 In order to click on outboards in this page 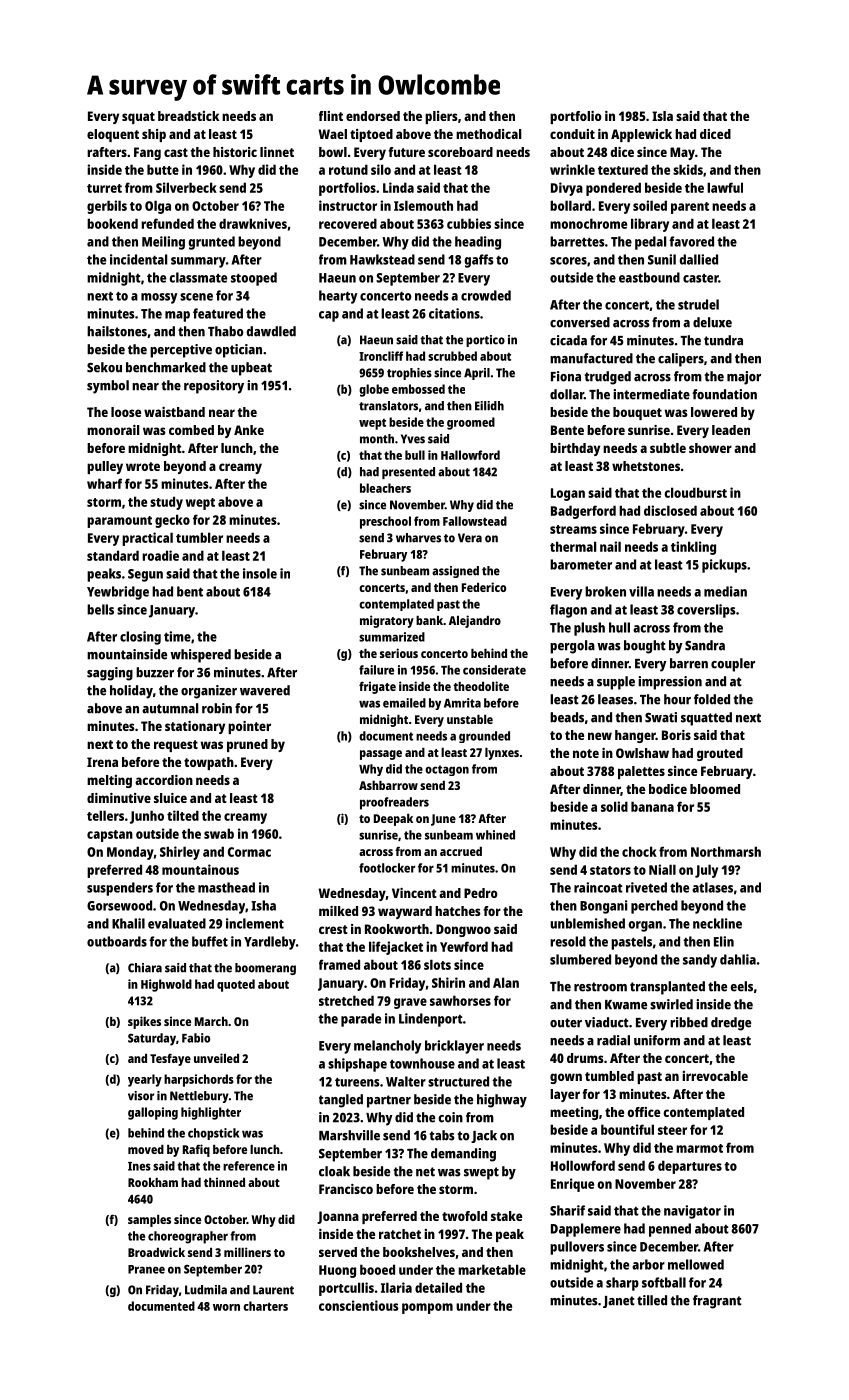, I will do `click(117, 941)`.
